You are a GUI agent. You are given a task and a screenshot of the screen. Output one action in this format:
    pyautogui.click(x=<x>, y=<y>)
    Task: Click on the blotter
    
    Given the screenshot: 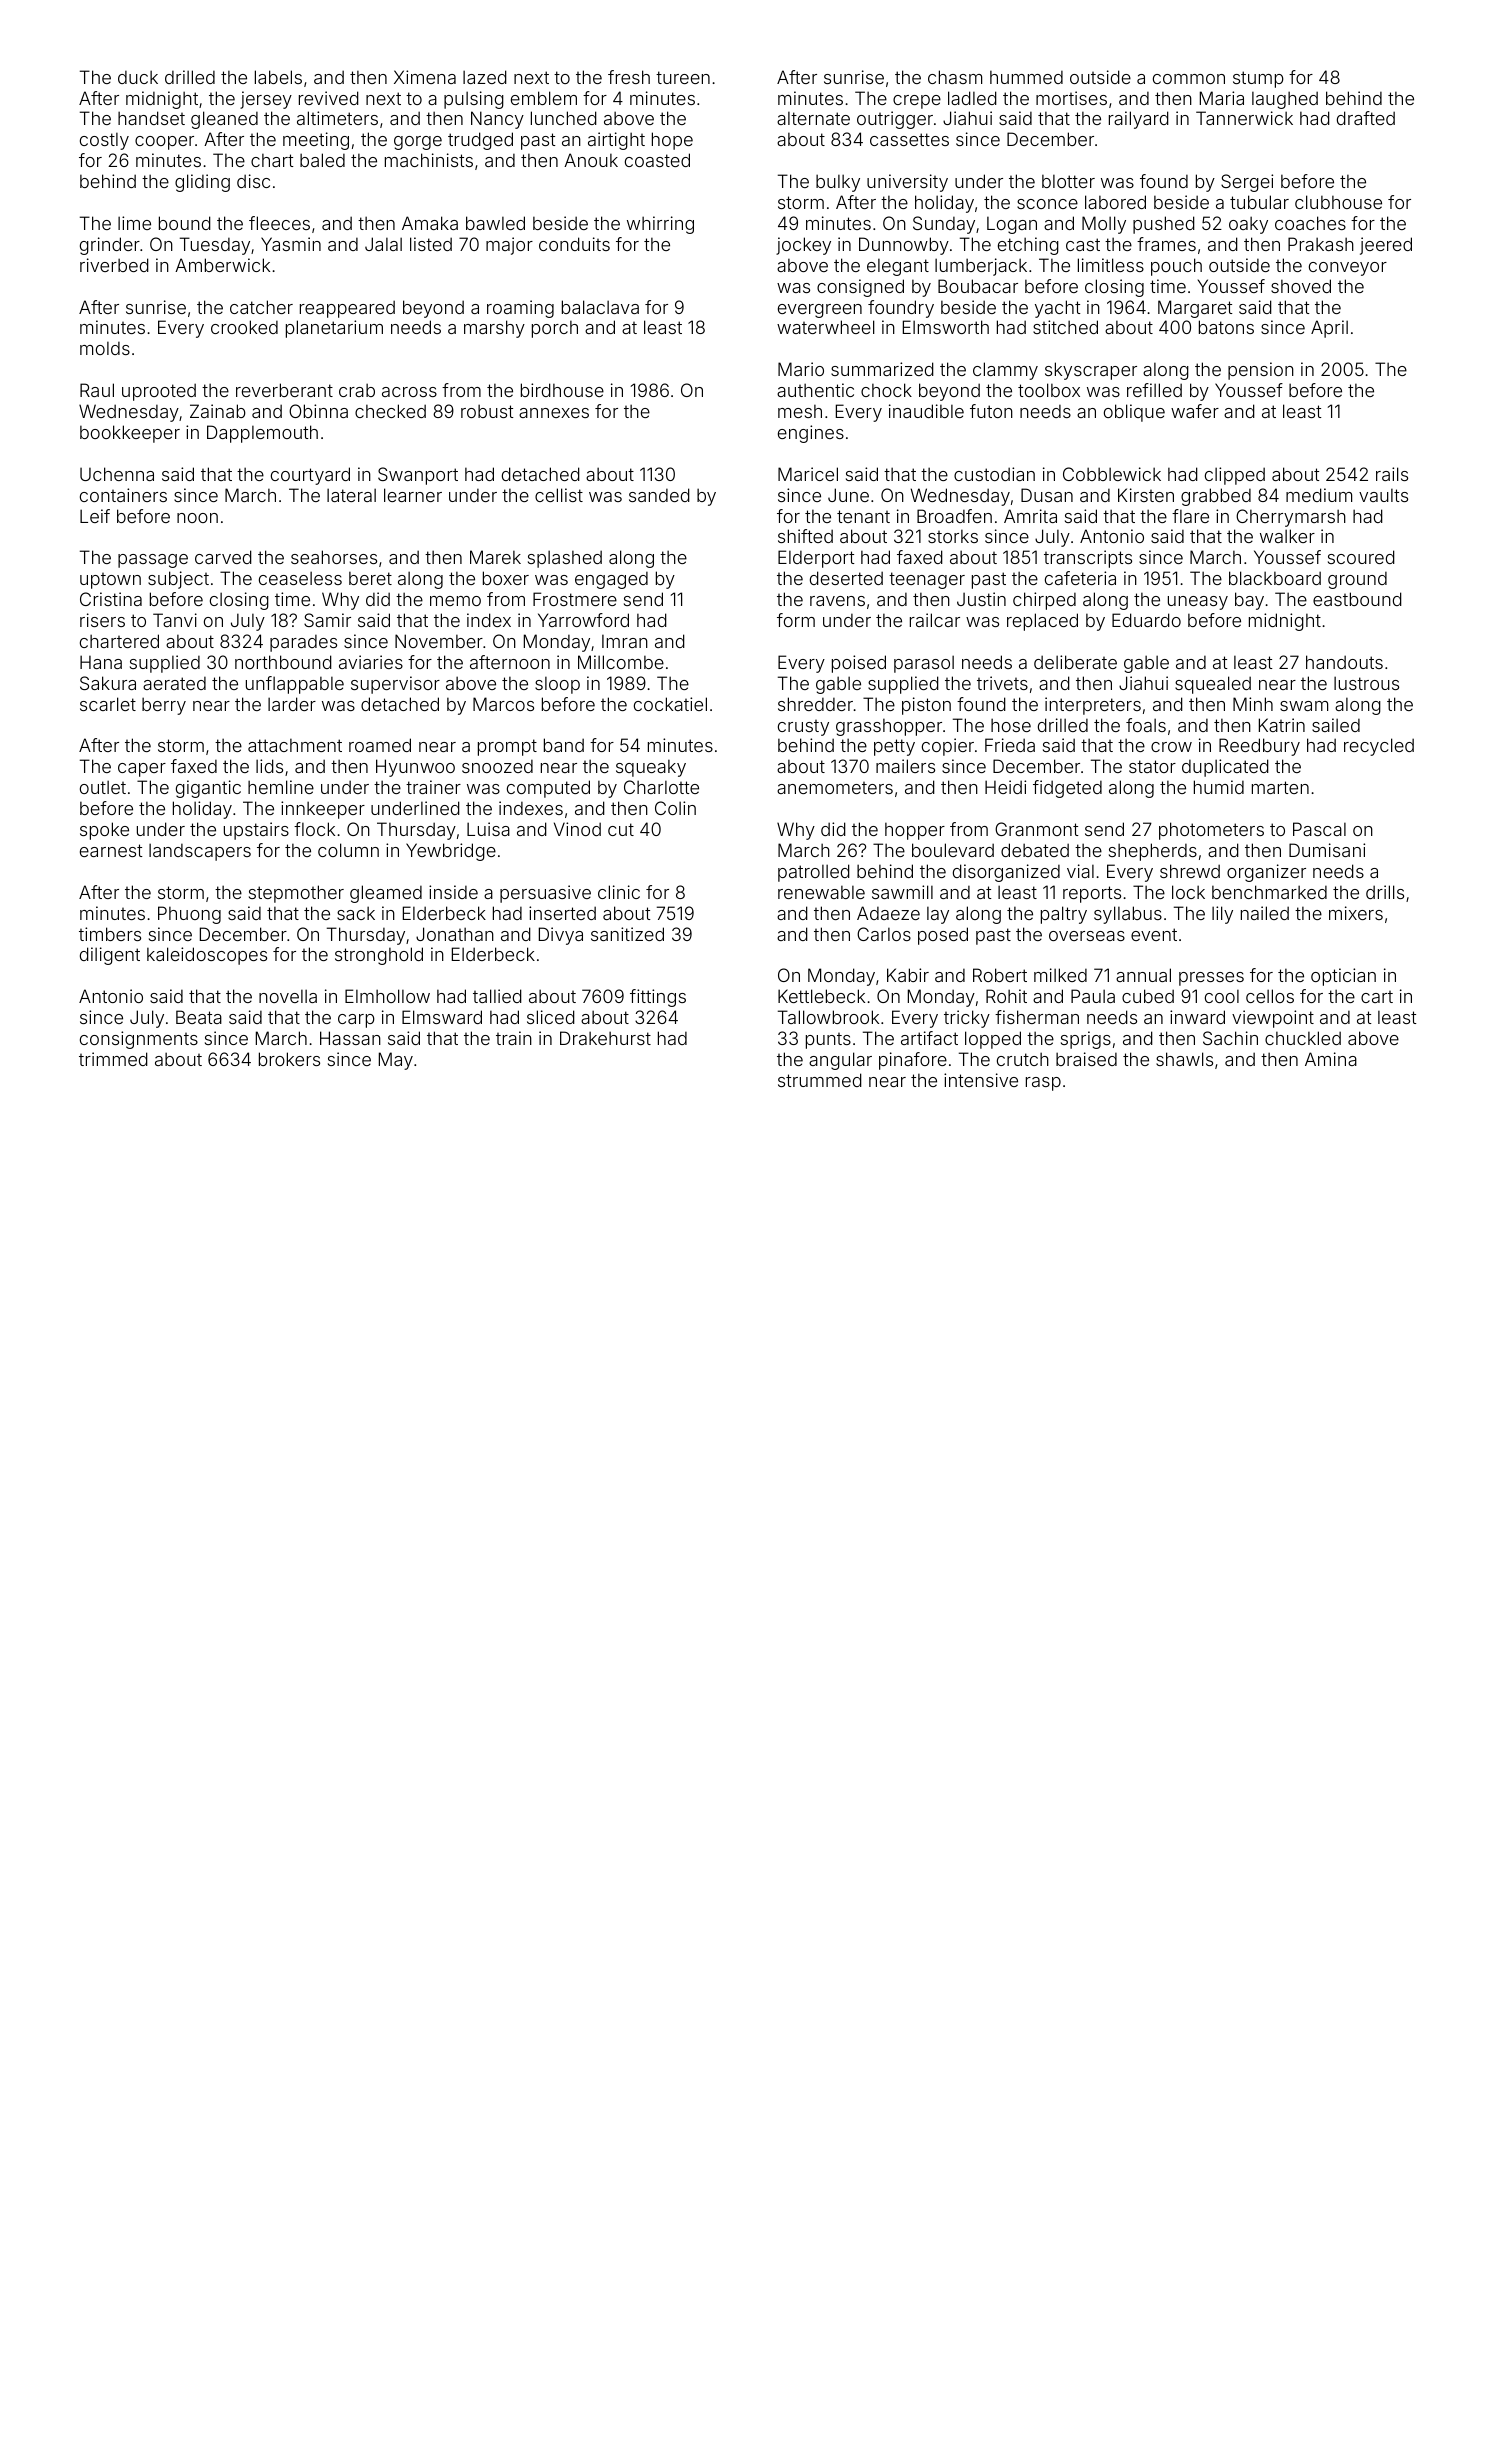 What is the action you would take?
    pyautogui.click(x=1068, y=181)
